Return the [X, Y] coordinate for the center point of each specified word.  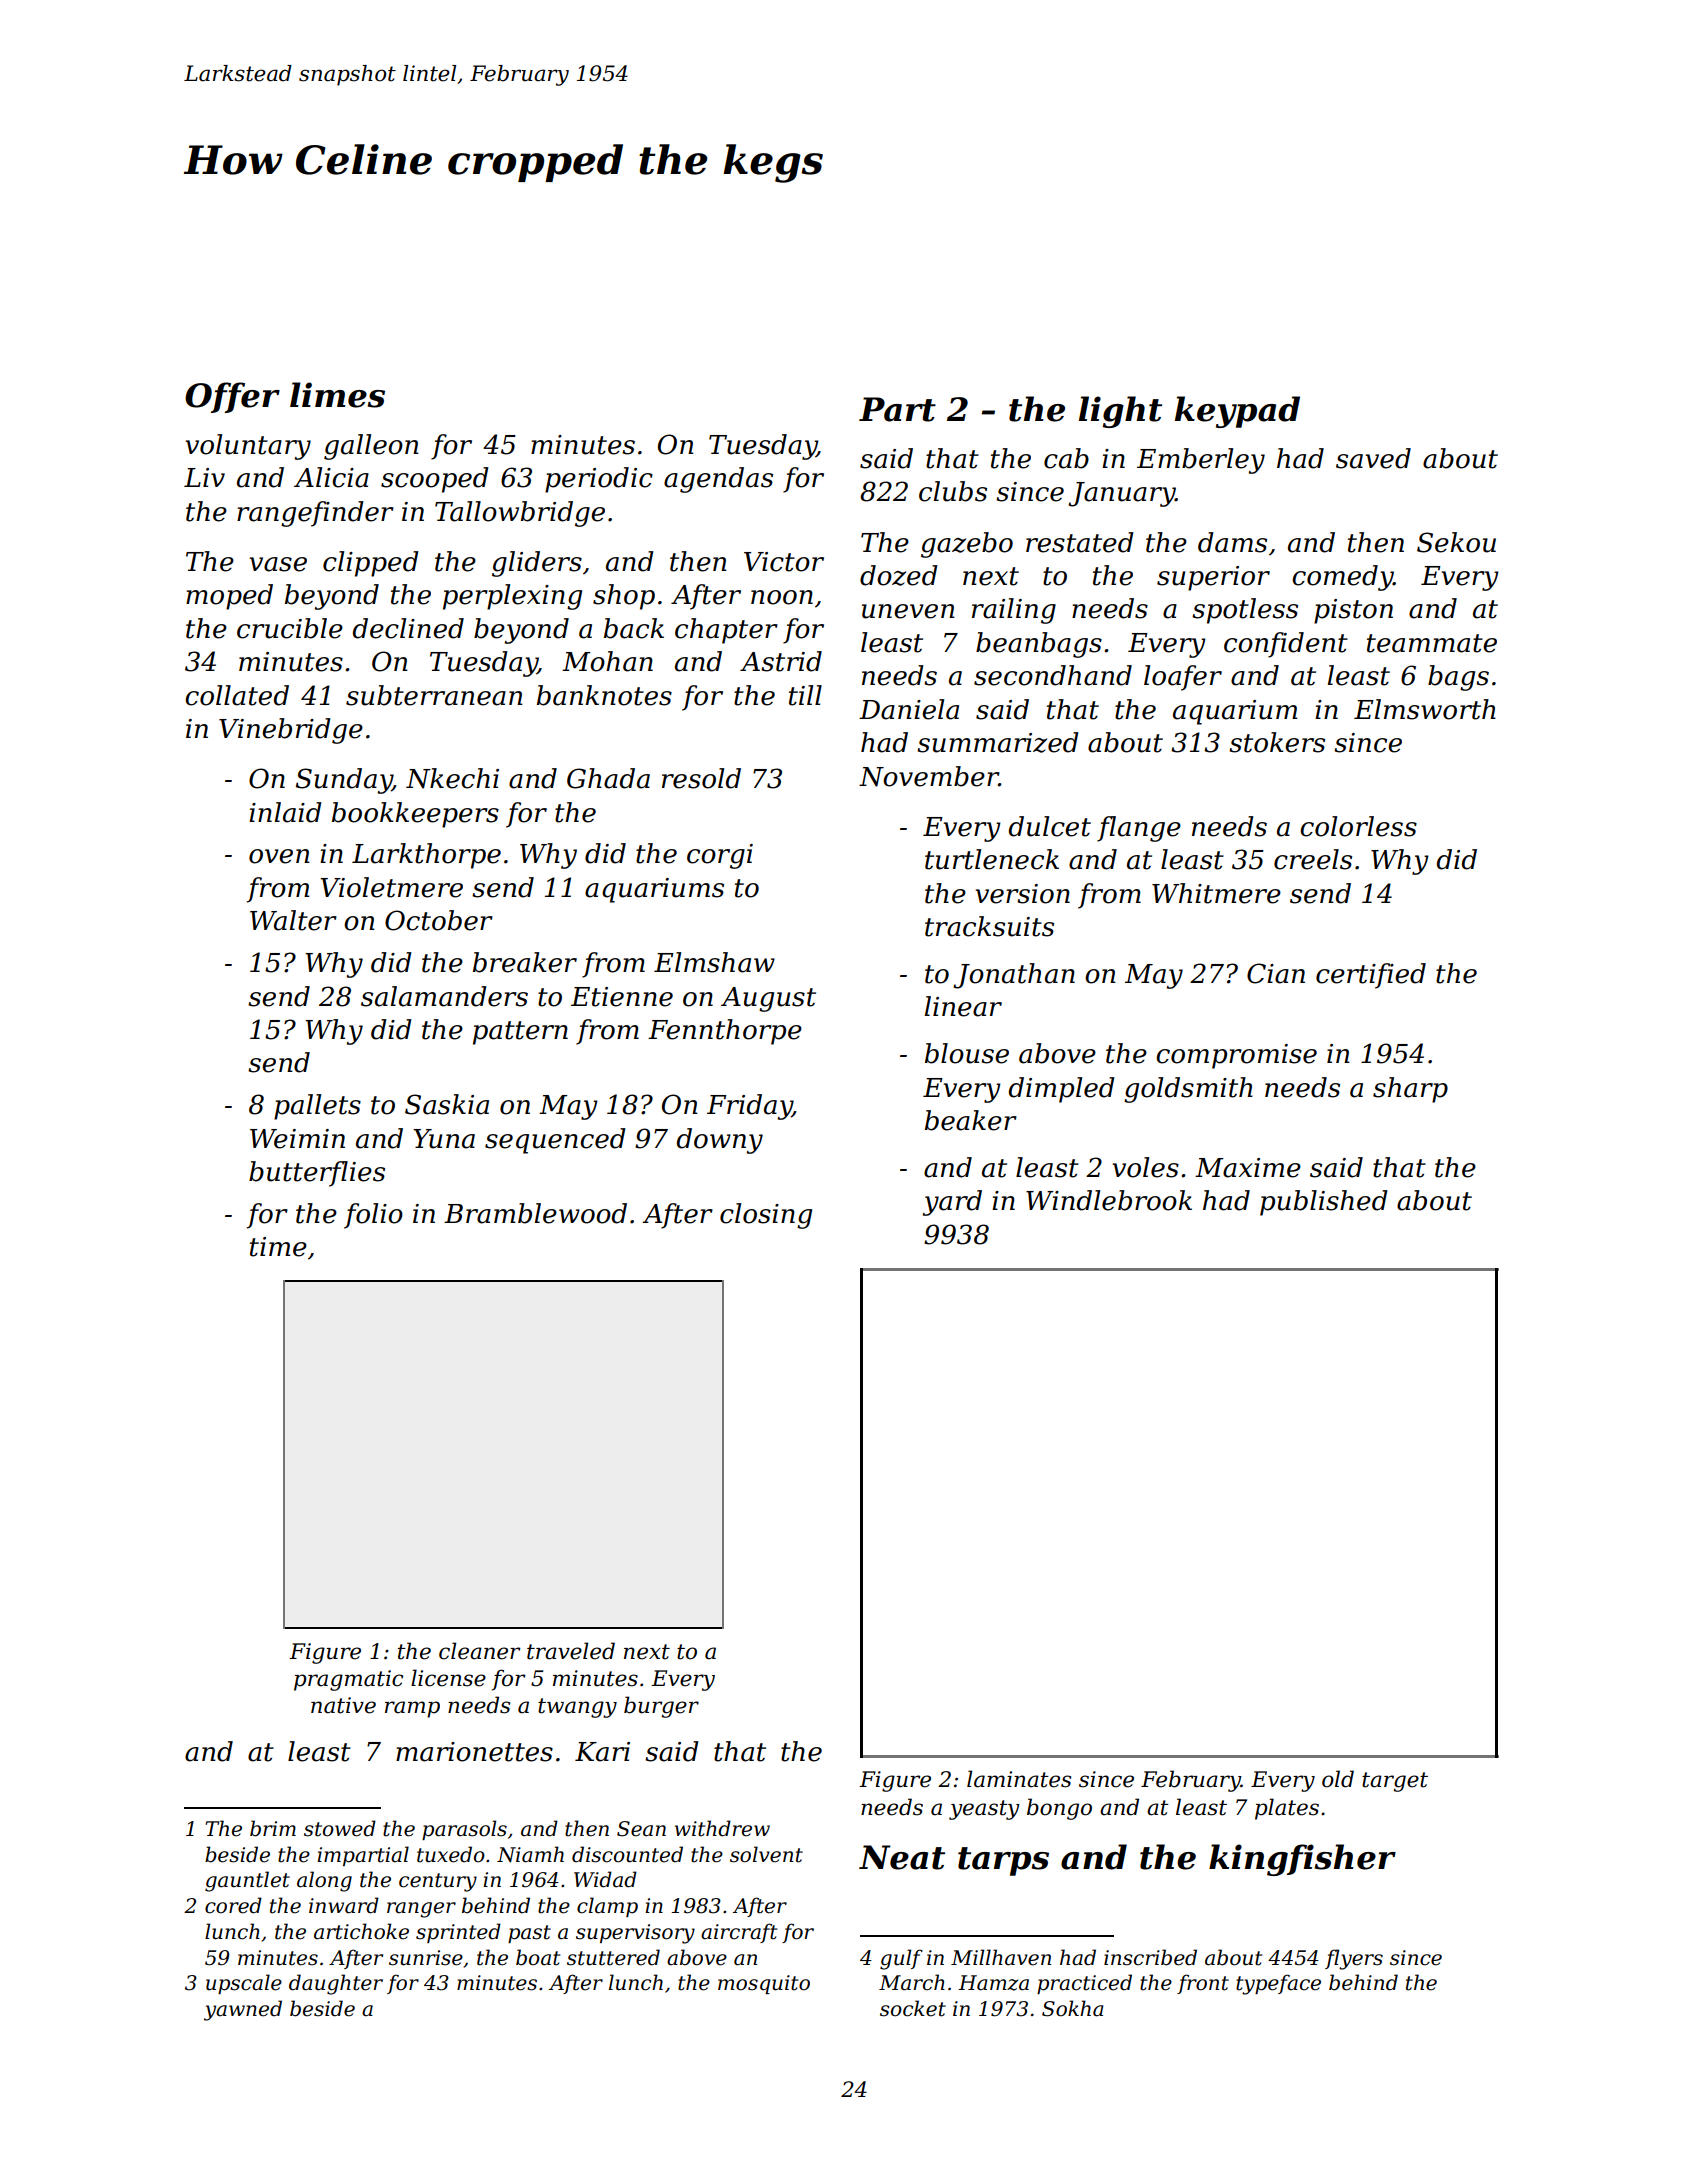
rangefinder [315, 514]
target [1395, 1782]
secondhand [1053, 675]
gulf [901, 1959]
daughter [336, 1984]
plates [1287, 1809]
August [768, 999]
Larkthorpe [426, 856]
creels [1313, 859]
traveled [571, 1651]
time [278, 1247]
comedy [1342, 578]
